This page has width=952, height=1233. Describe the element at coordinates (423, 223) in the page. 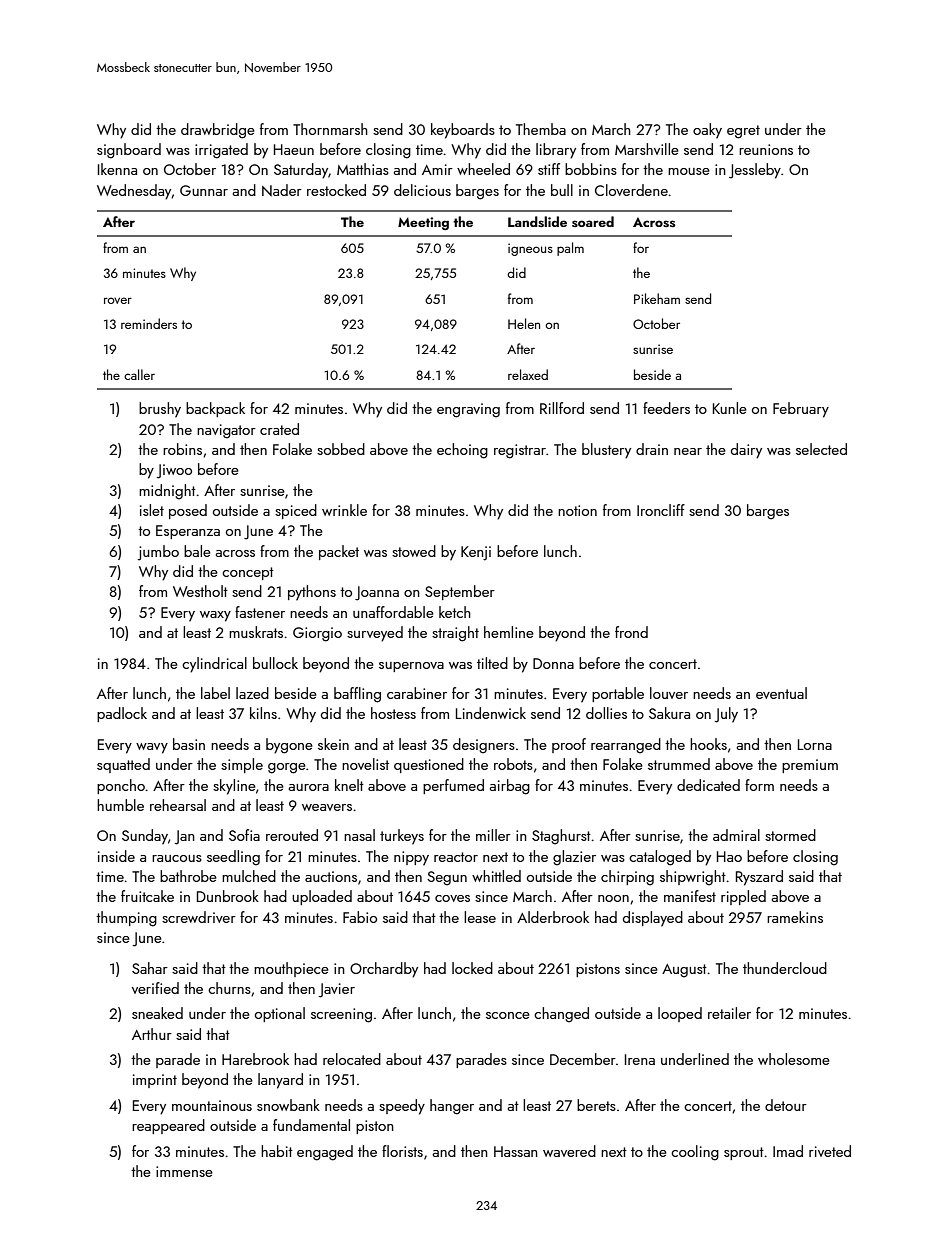

I see `Meeting` at that location.
